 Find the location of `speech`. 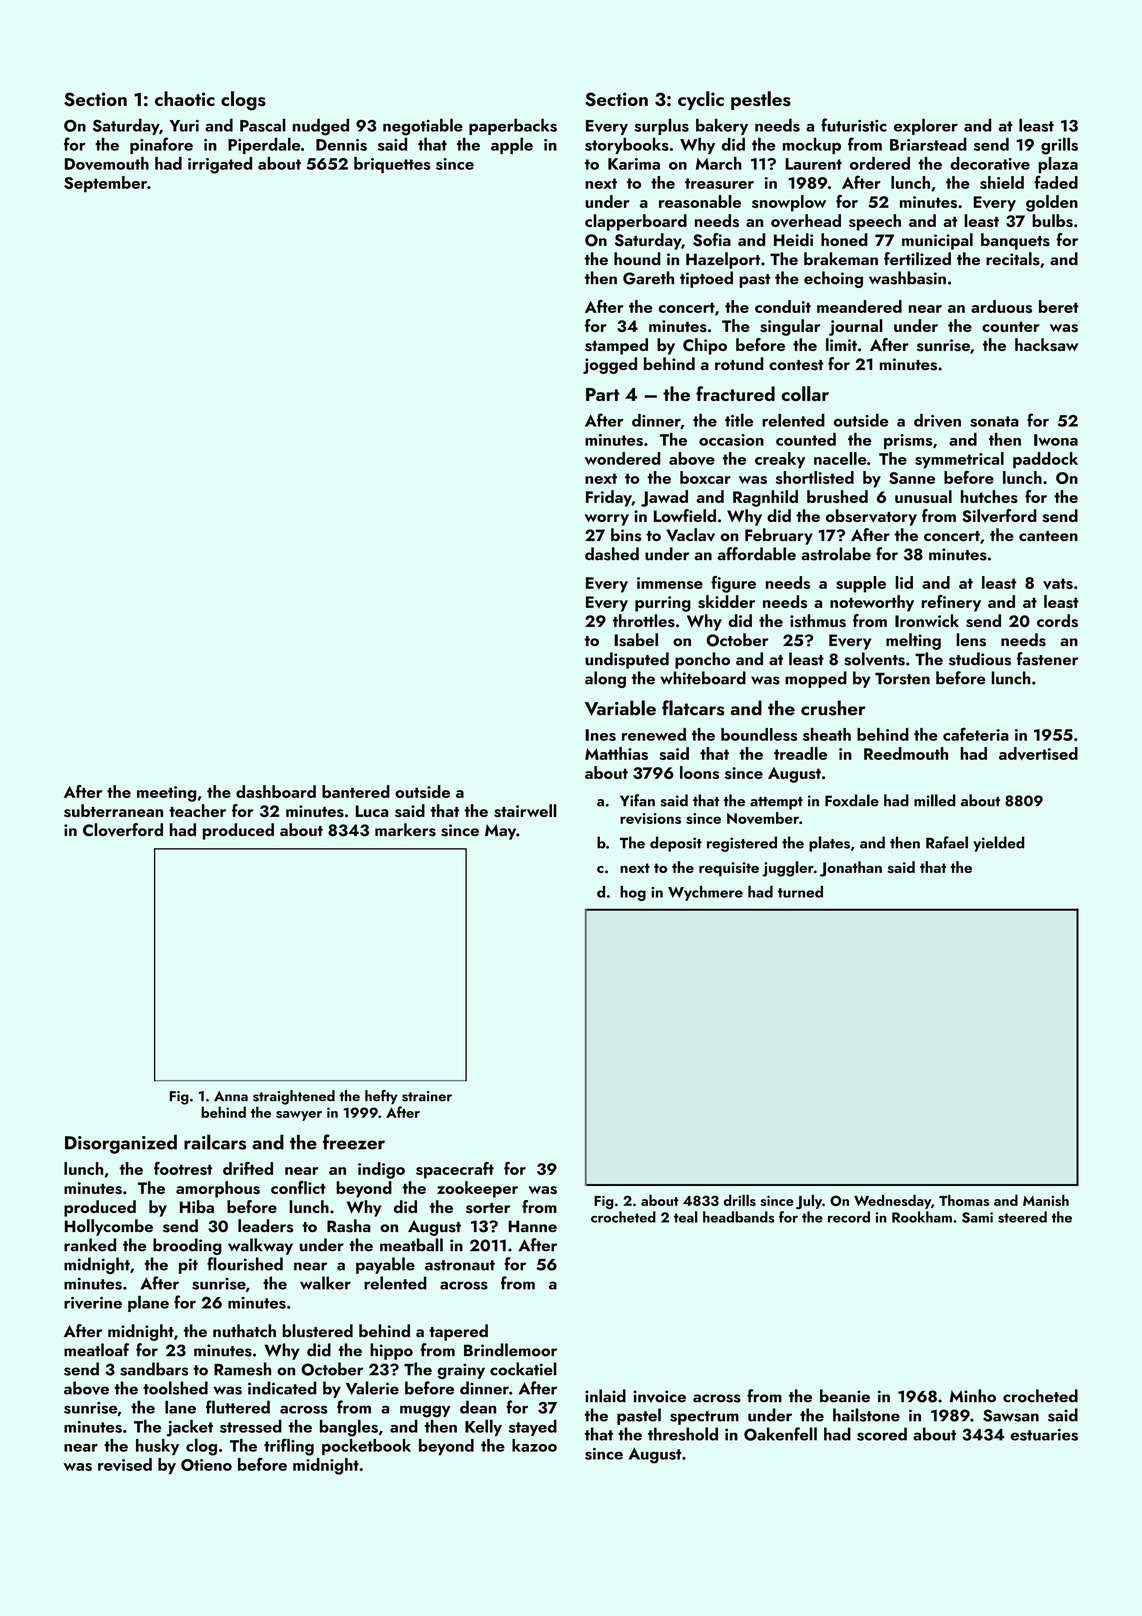

speech is located at coordinates (875, 222).
